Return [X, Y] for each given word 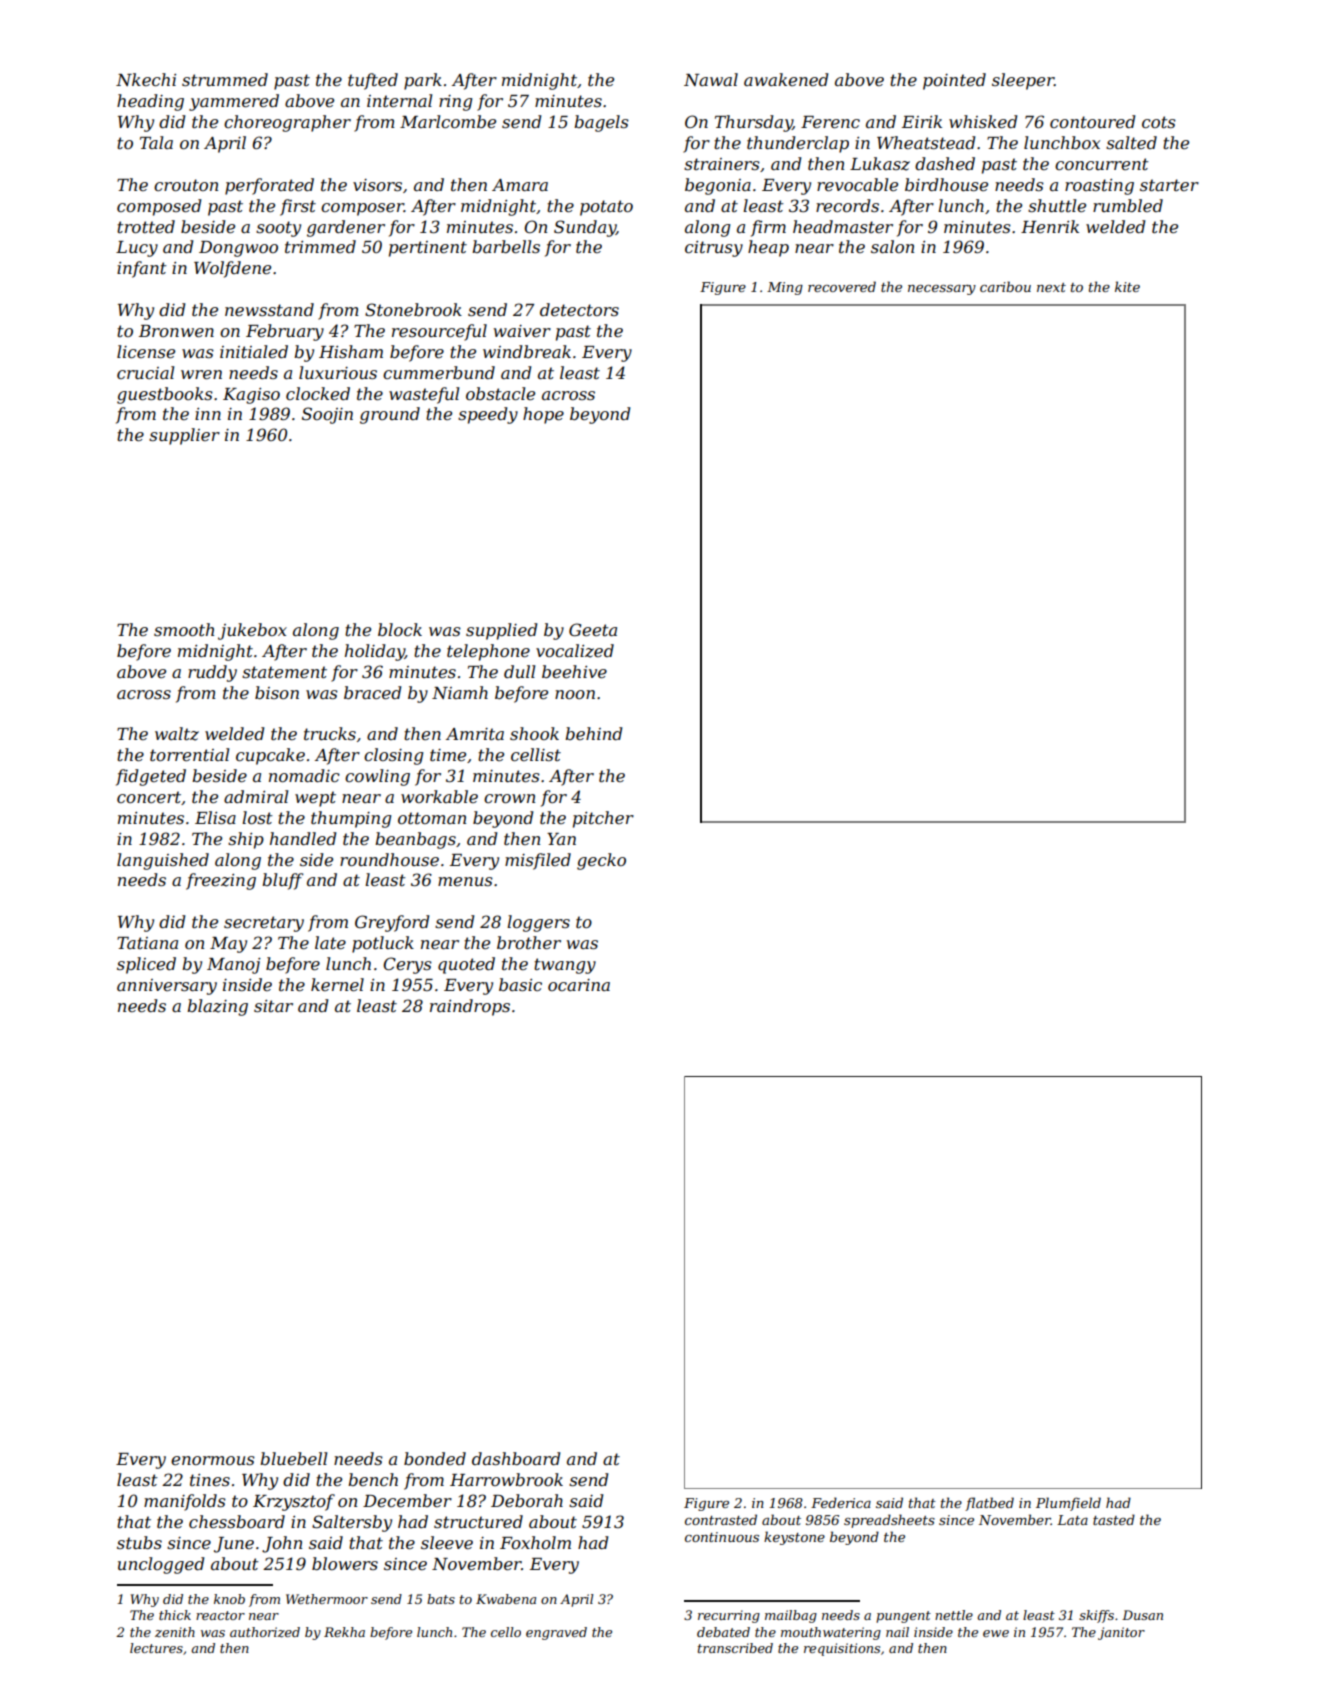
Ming [785, 288]
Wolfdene [232, 269]
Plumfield [1068, 1504]
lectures [156, 1648]
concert [149, 797]
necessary [942, 290]
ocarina [579, 985]
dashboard [516, 1458]
